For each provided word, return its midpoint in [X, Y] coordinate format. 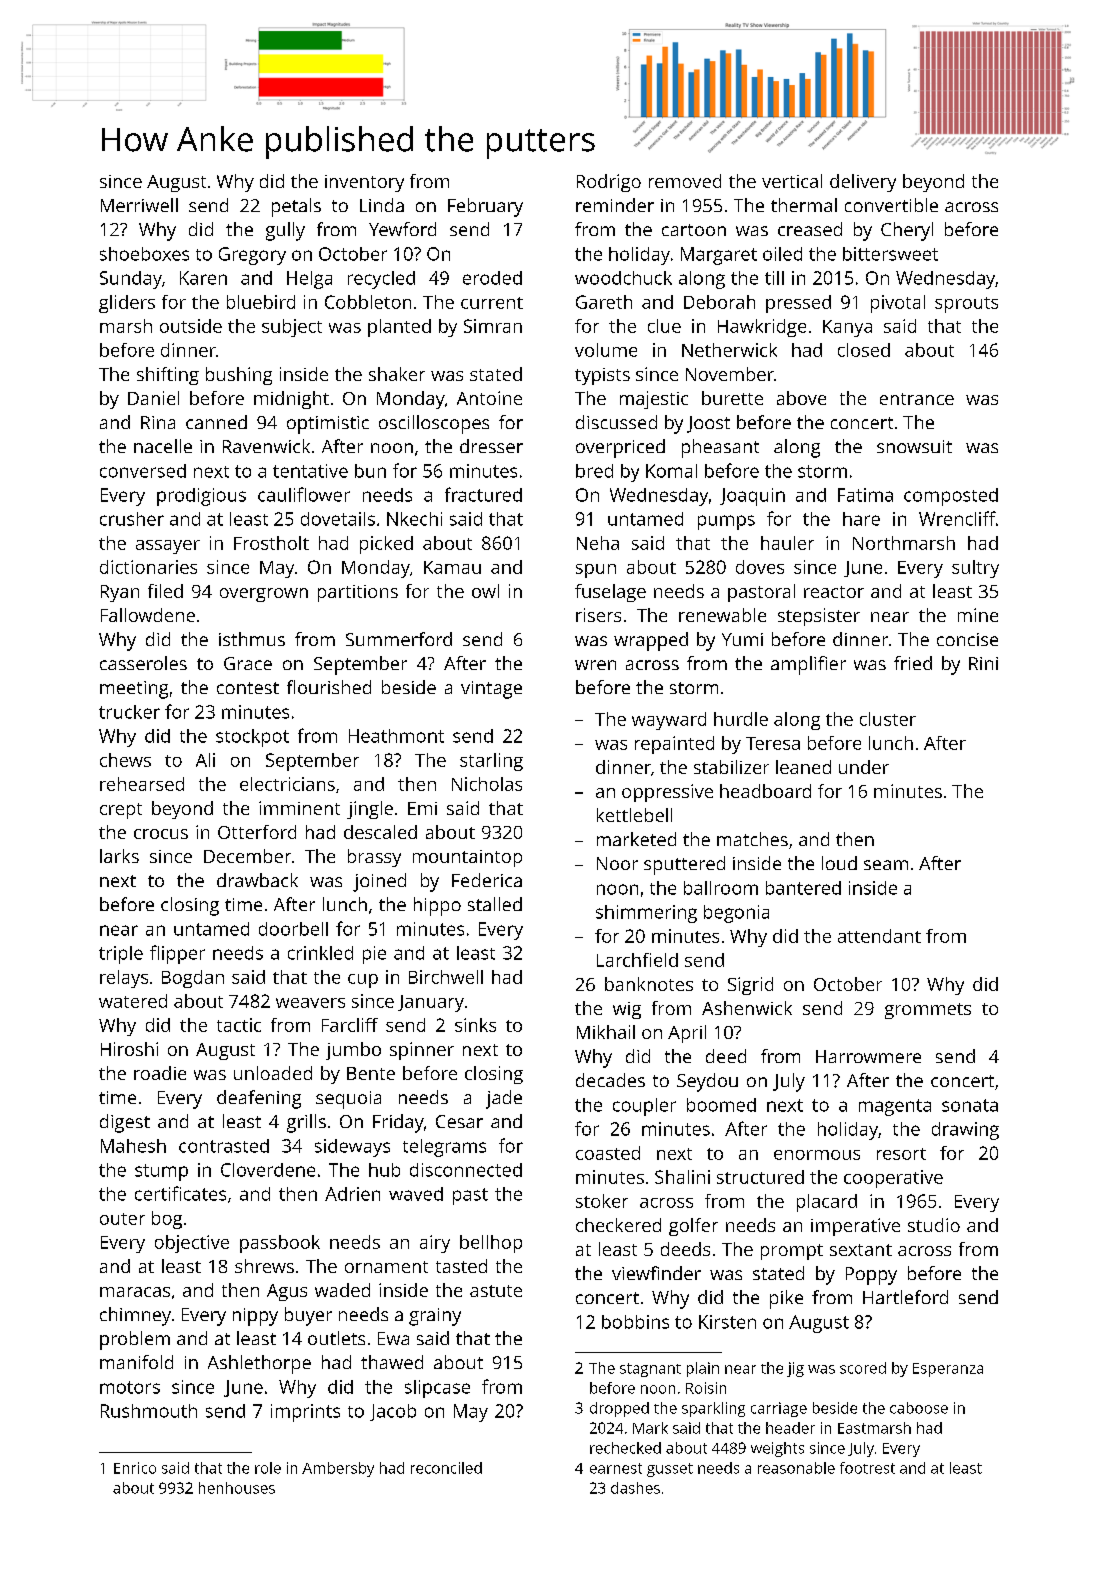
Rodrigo [609, 183]
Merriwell [139, 205]
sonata [970, 1105]
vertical [792, 181]
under [864, 767]
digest [125, 1123]
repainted [674, 745]
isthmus [252, 639]
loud [839, 863]
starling [491, 762]
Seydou [707, 1082]
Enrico [135, 1468]
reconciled [446, 1468]
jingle [370, 810]
